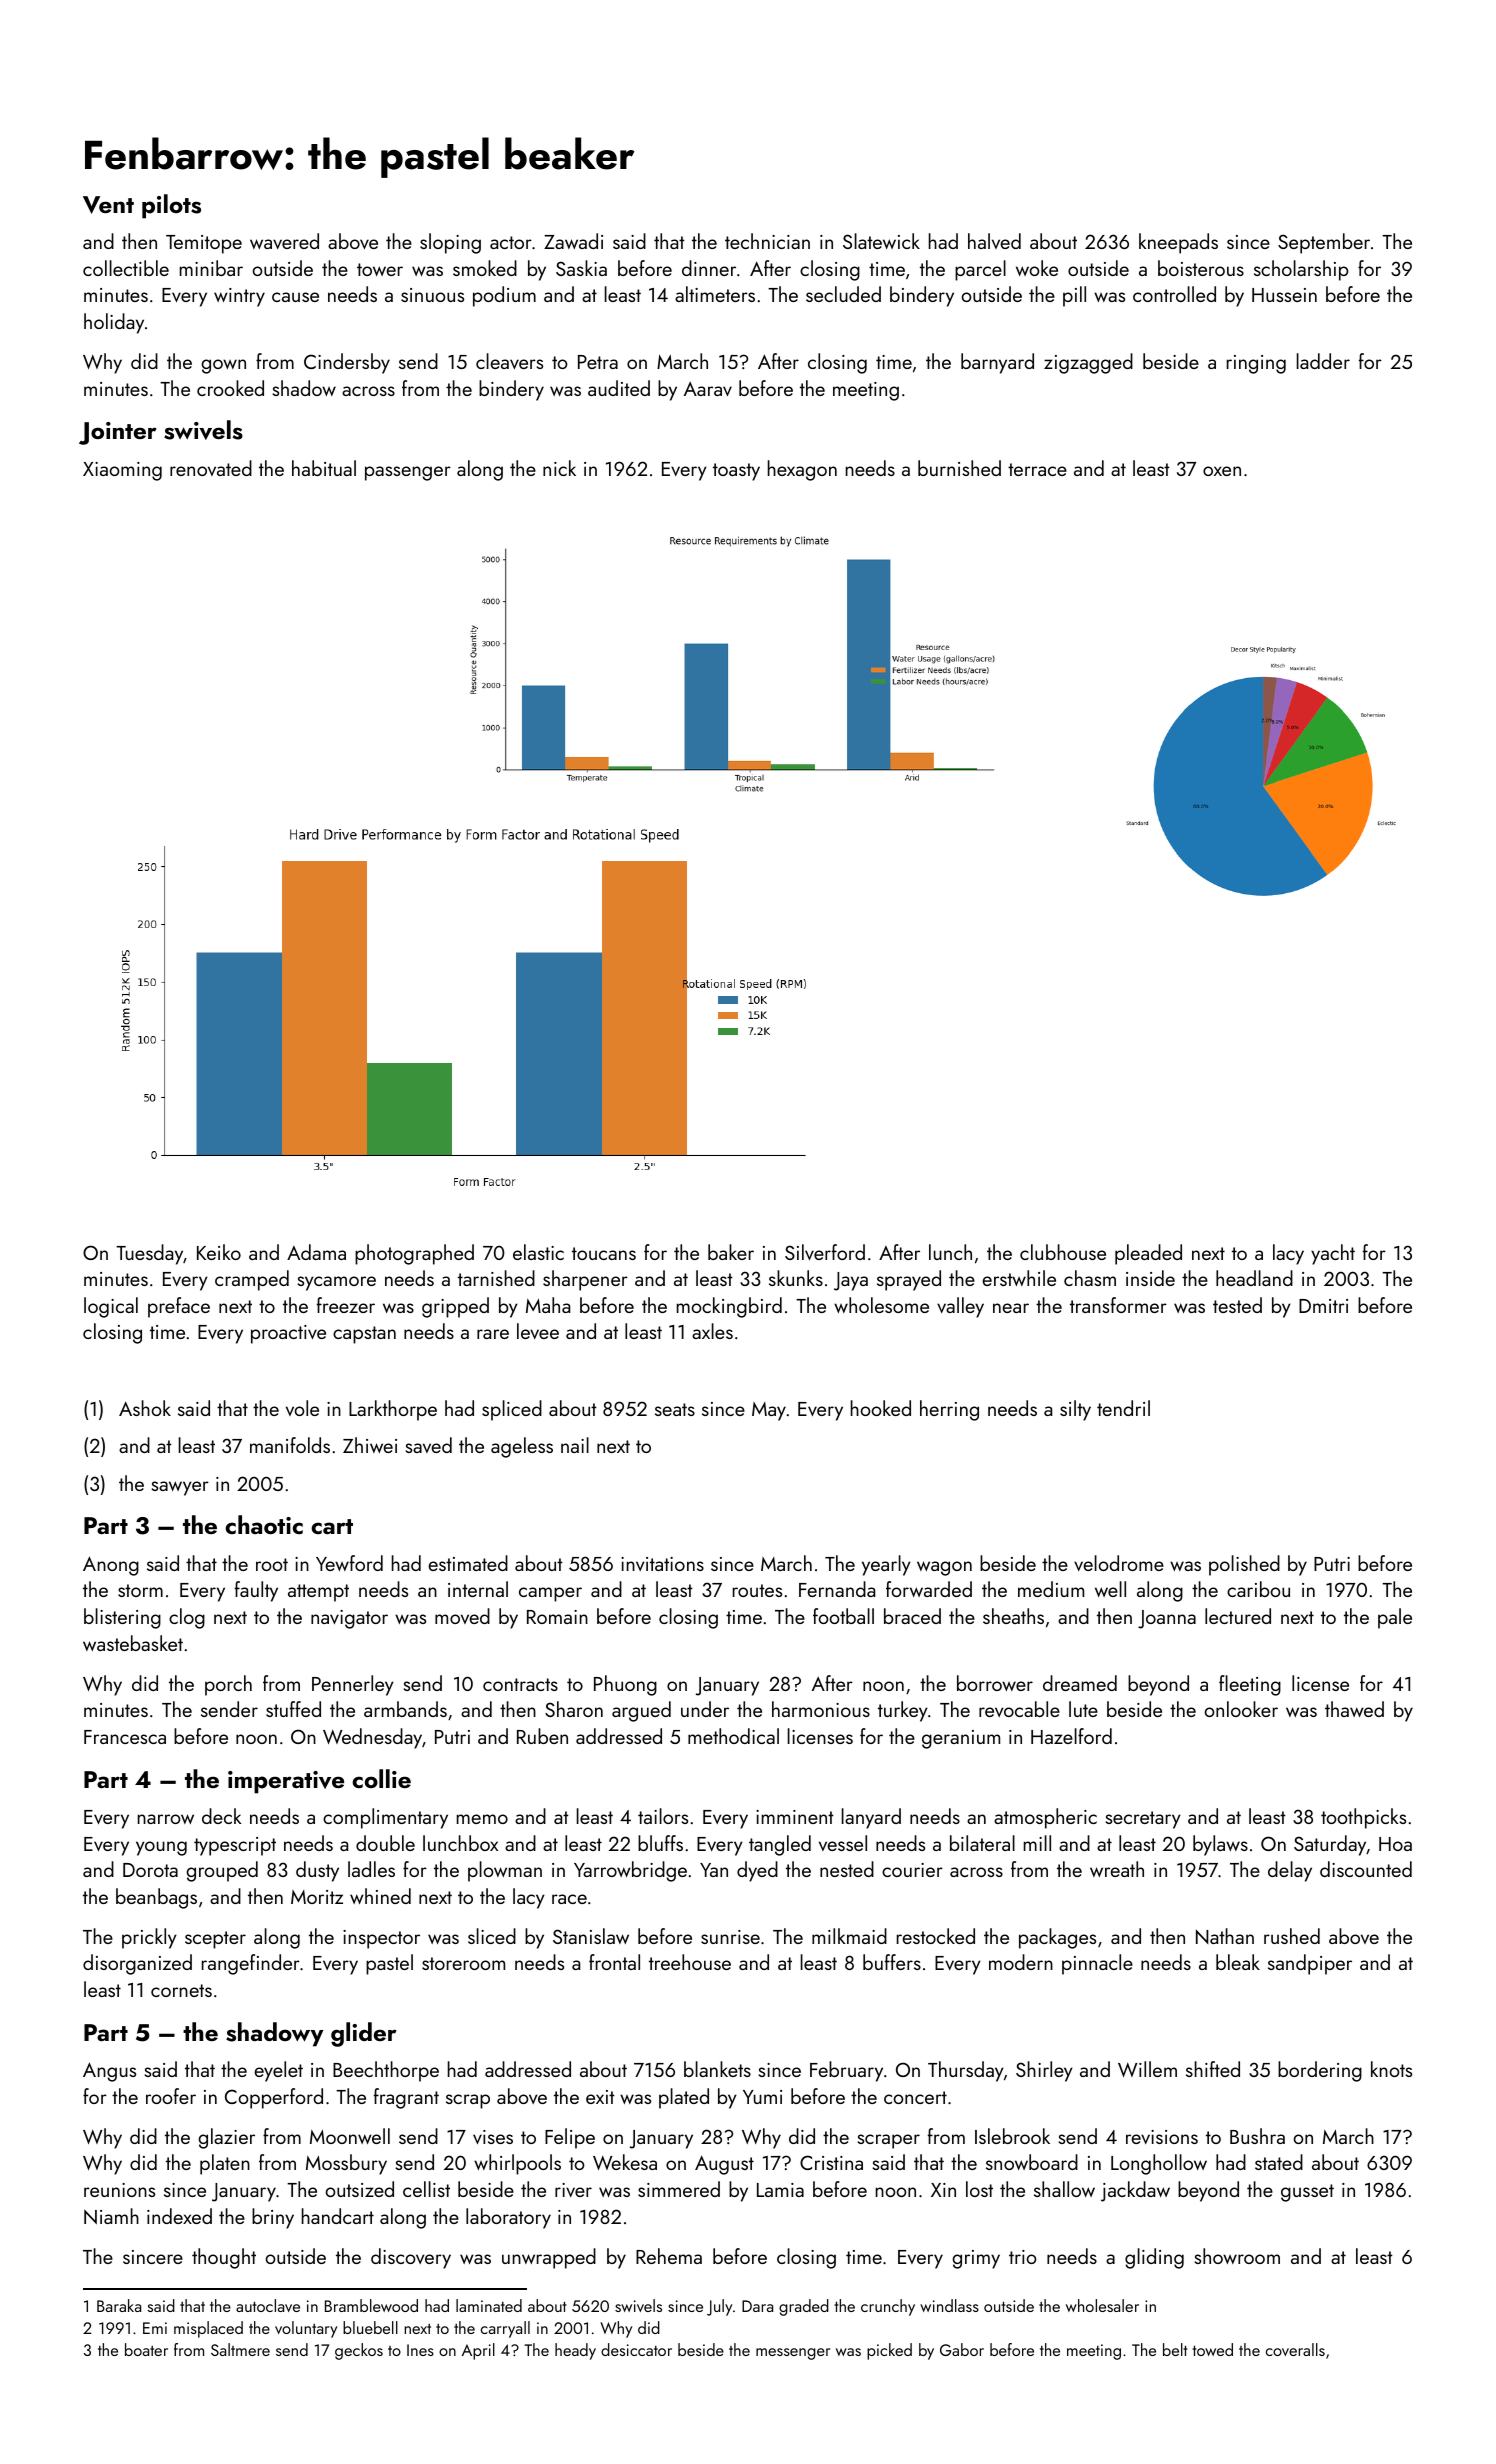 This screenshot has height=2464, width=1496. Describe the element at coordinates (1063, 1252) in the screenshot. I see `clubhouse` at that location.
